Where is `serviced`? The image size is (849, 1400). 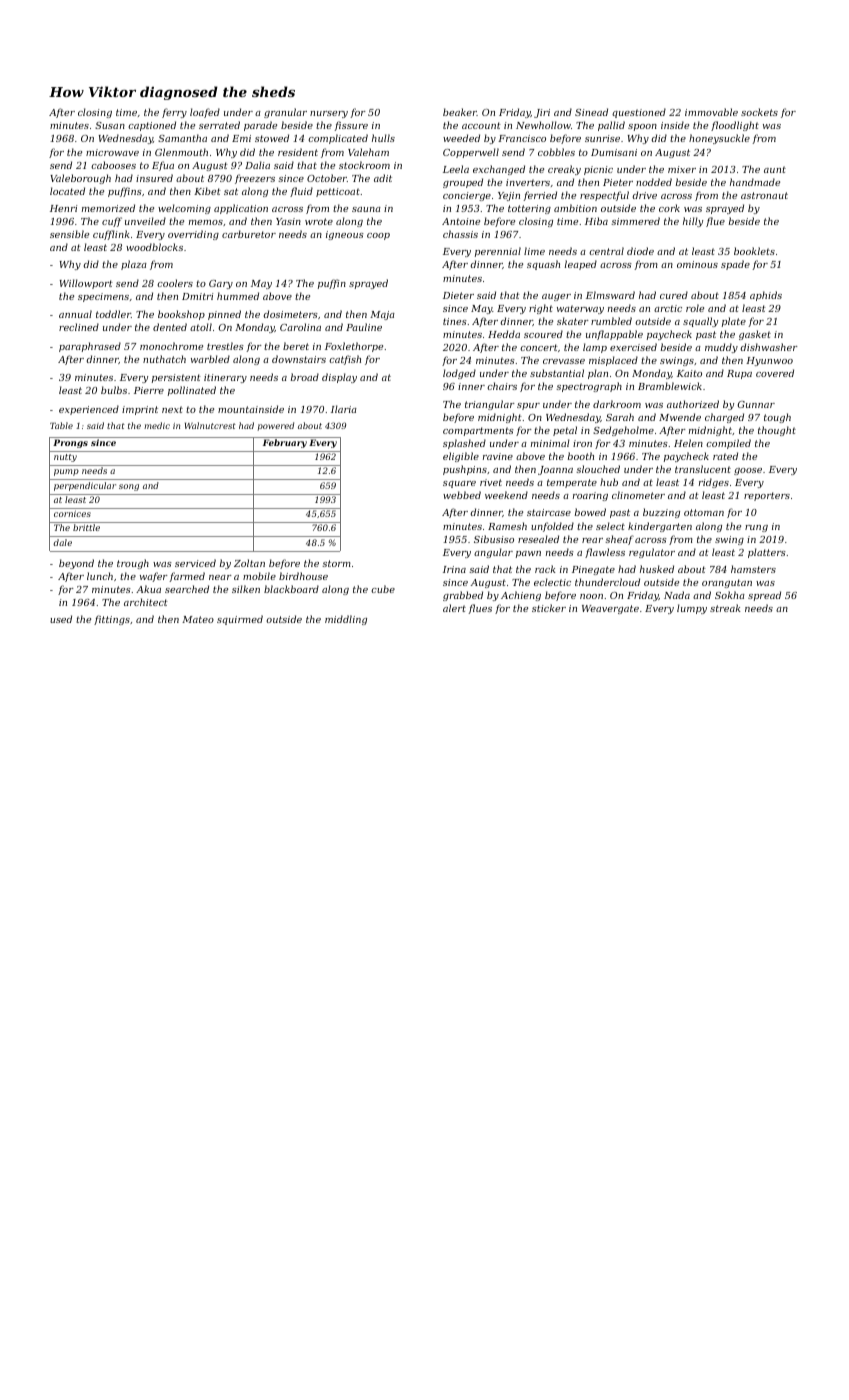
serviced is located at coordinates (195, 563).
